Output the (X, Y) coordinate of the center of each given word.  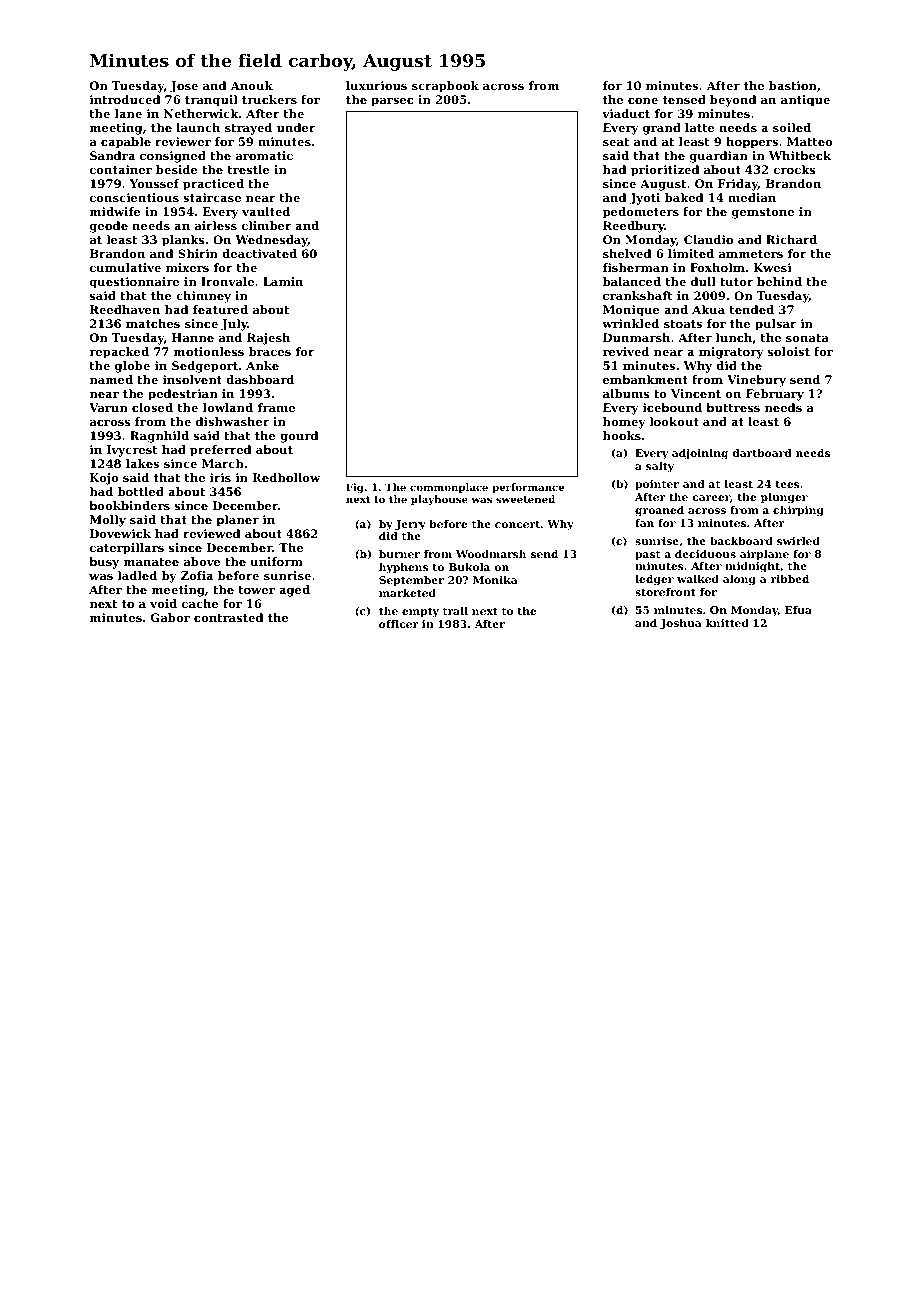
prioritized (665, 171)
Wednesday (271, 241)
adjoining (700, 454)
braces (270, 351)
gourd (299, 437)
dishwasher (233, 421)
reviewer (183, 141)
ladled (137, 575)
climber (267, 225)
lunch (734, 337)
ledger (654, 580)
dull (703, 281)
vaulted (266, 211)
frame (276, 407)
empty (420, 612)
